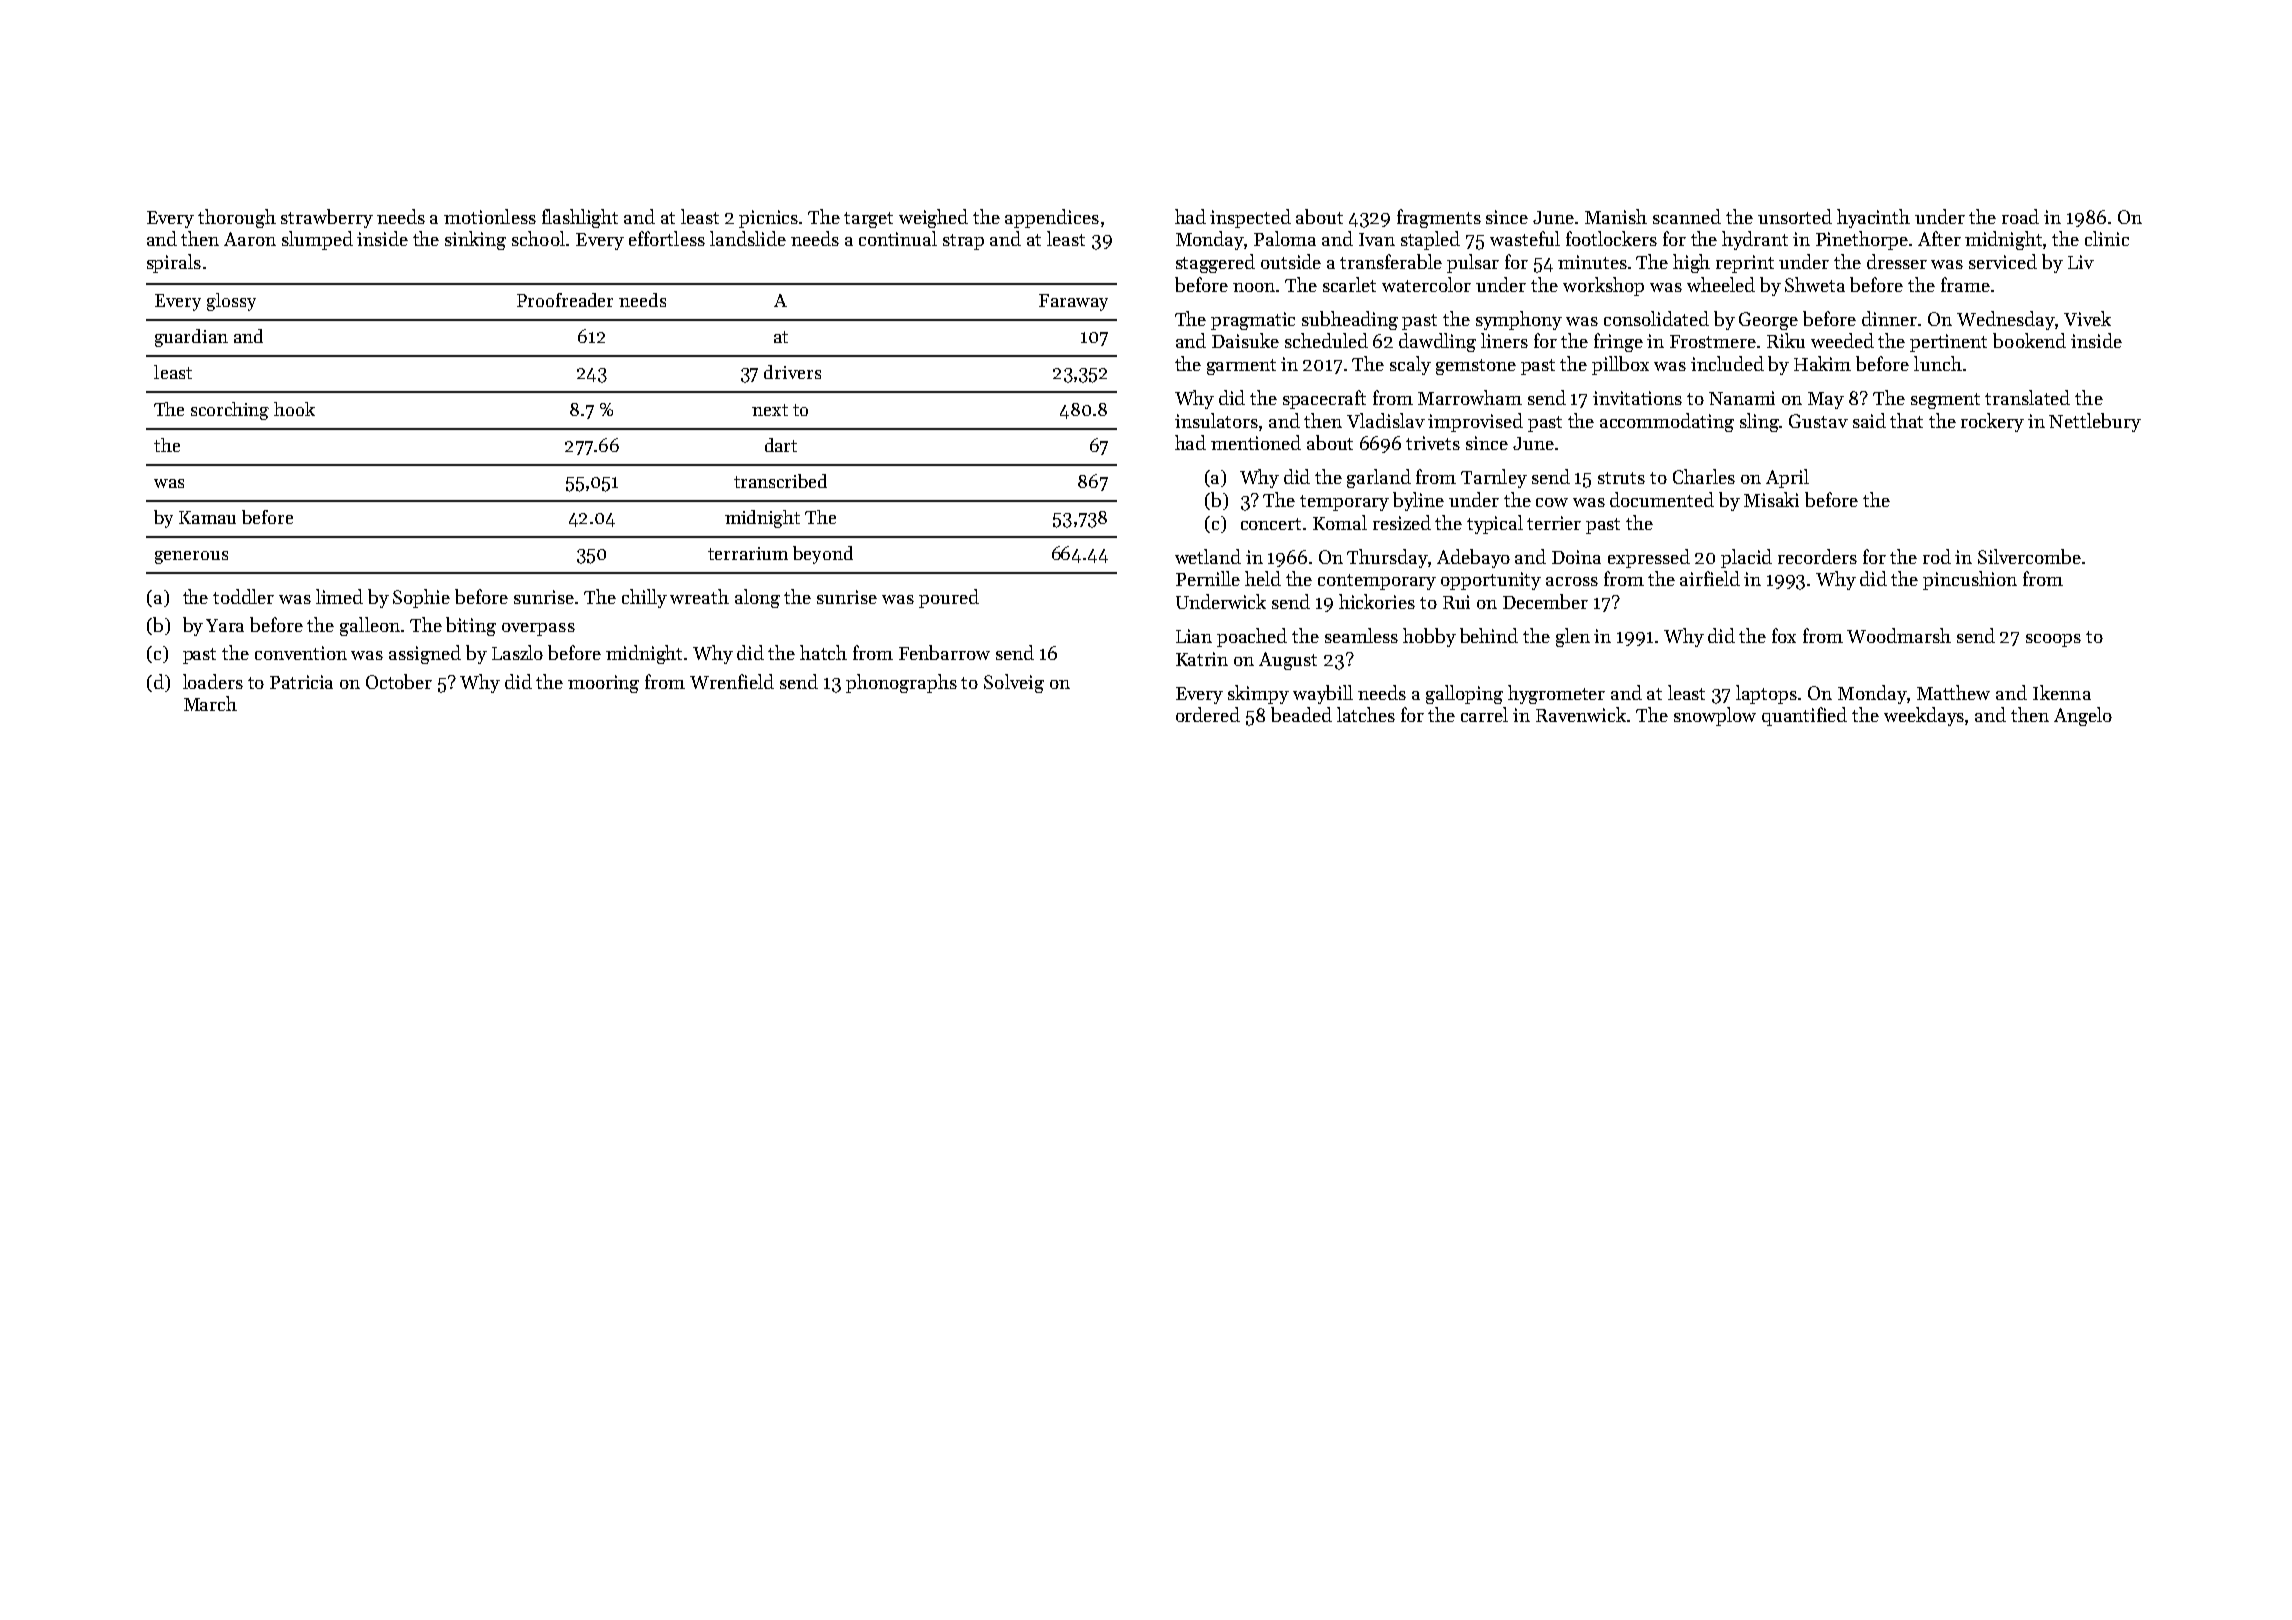 The width and height of the screenshot is (2292, 1620). Describe the element at coordinates (1760, 422) in the screenshot. I see `sling` at that location.
